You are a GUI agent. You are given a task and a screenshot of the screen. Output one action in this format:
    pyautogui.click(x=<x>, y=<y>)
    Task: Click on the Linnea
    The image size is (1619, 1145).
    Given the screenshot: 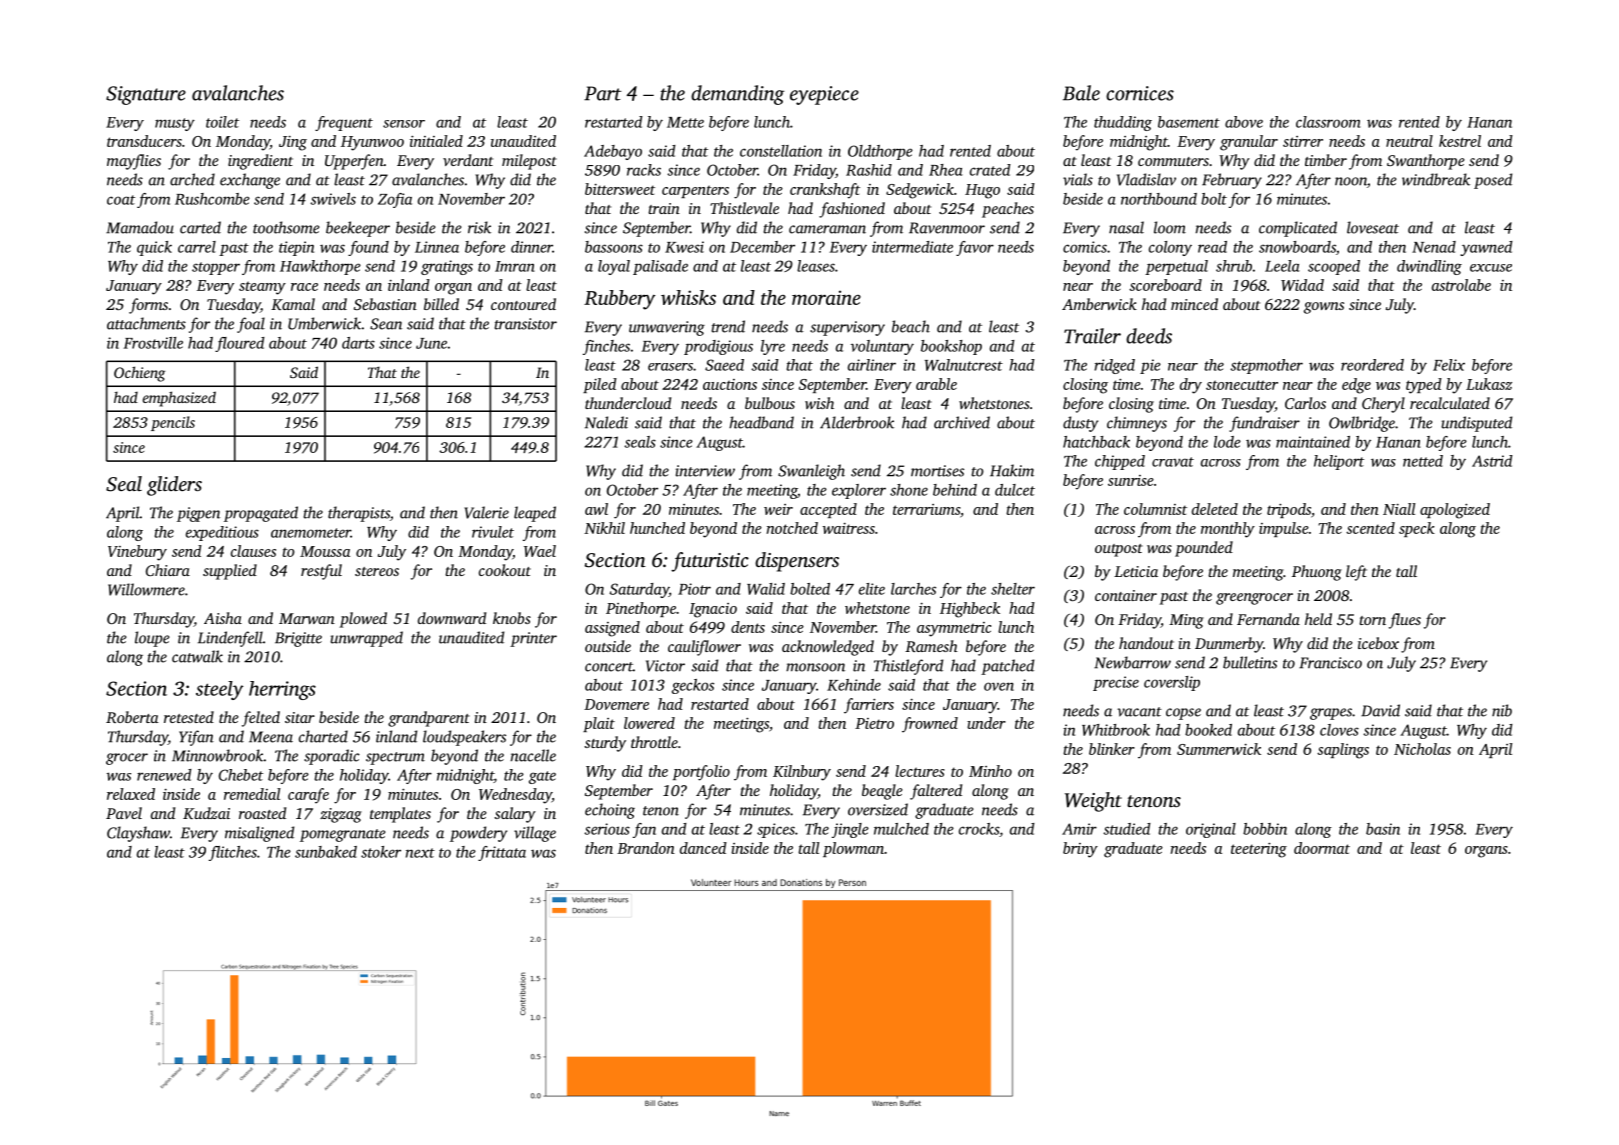 What is the action you would take?
    pyautogui.click(x=437, y=247)
